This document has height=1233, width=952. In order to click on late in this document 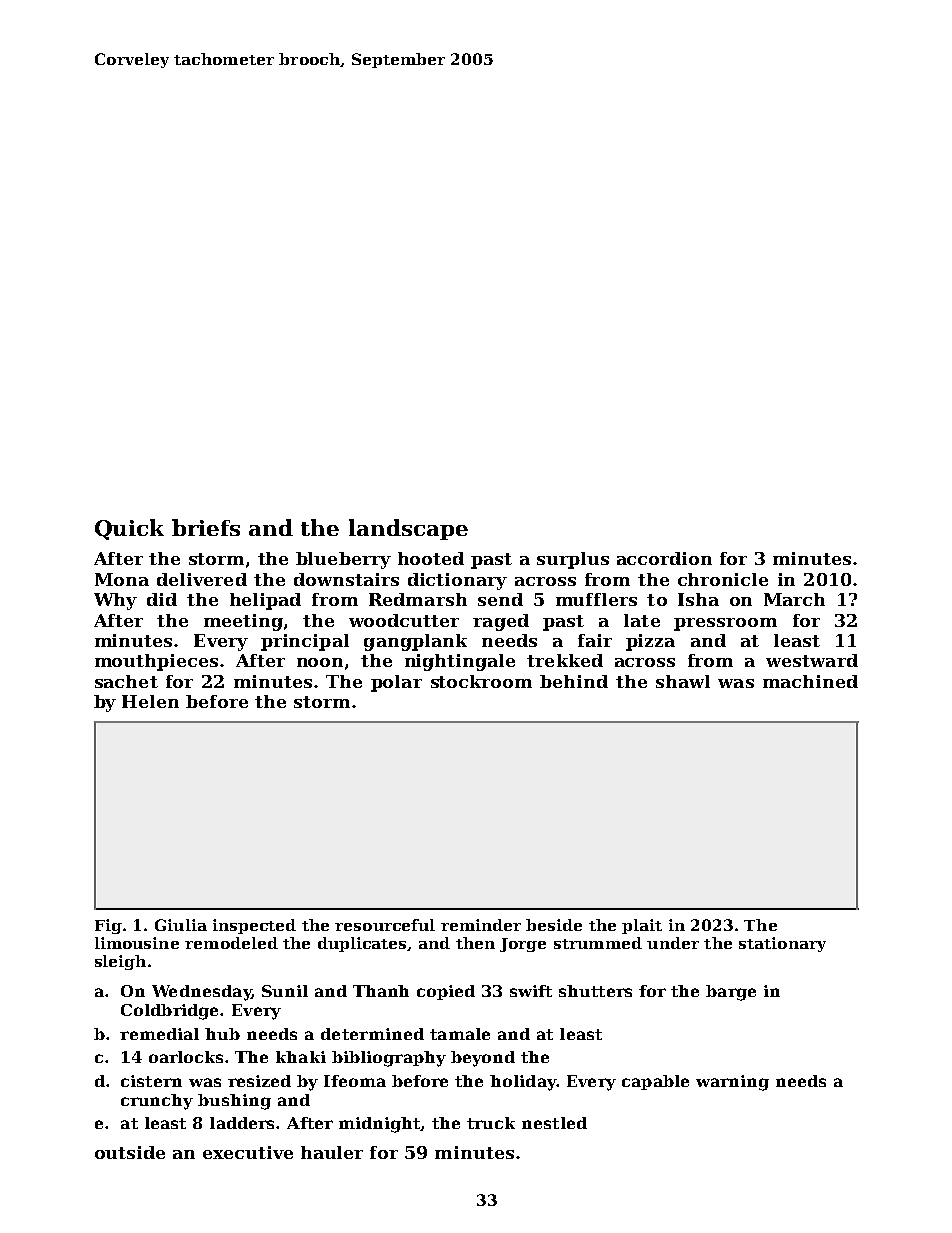, I will do `click(642, 620)`.
